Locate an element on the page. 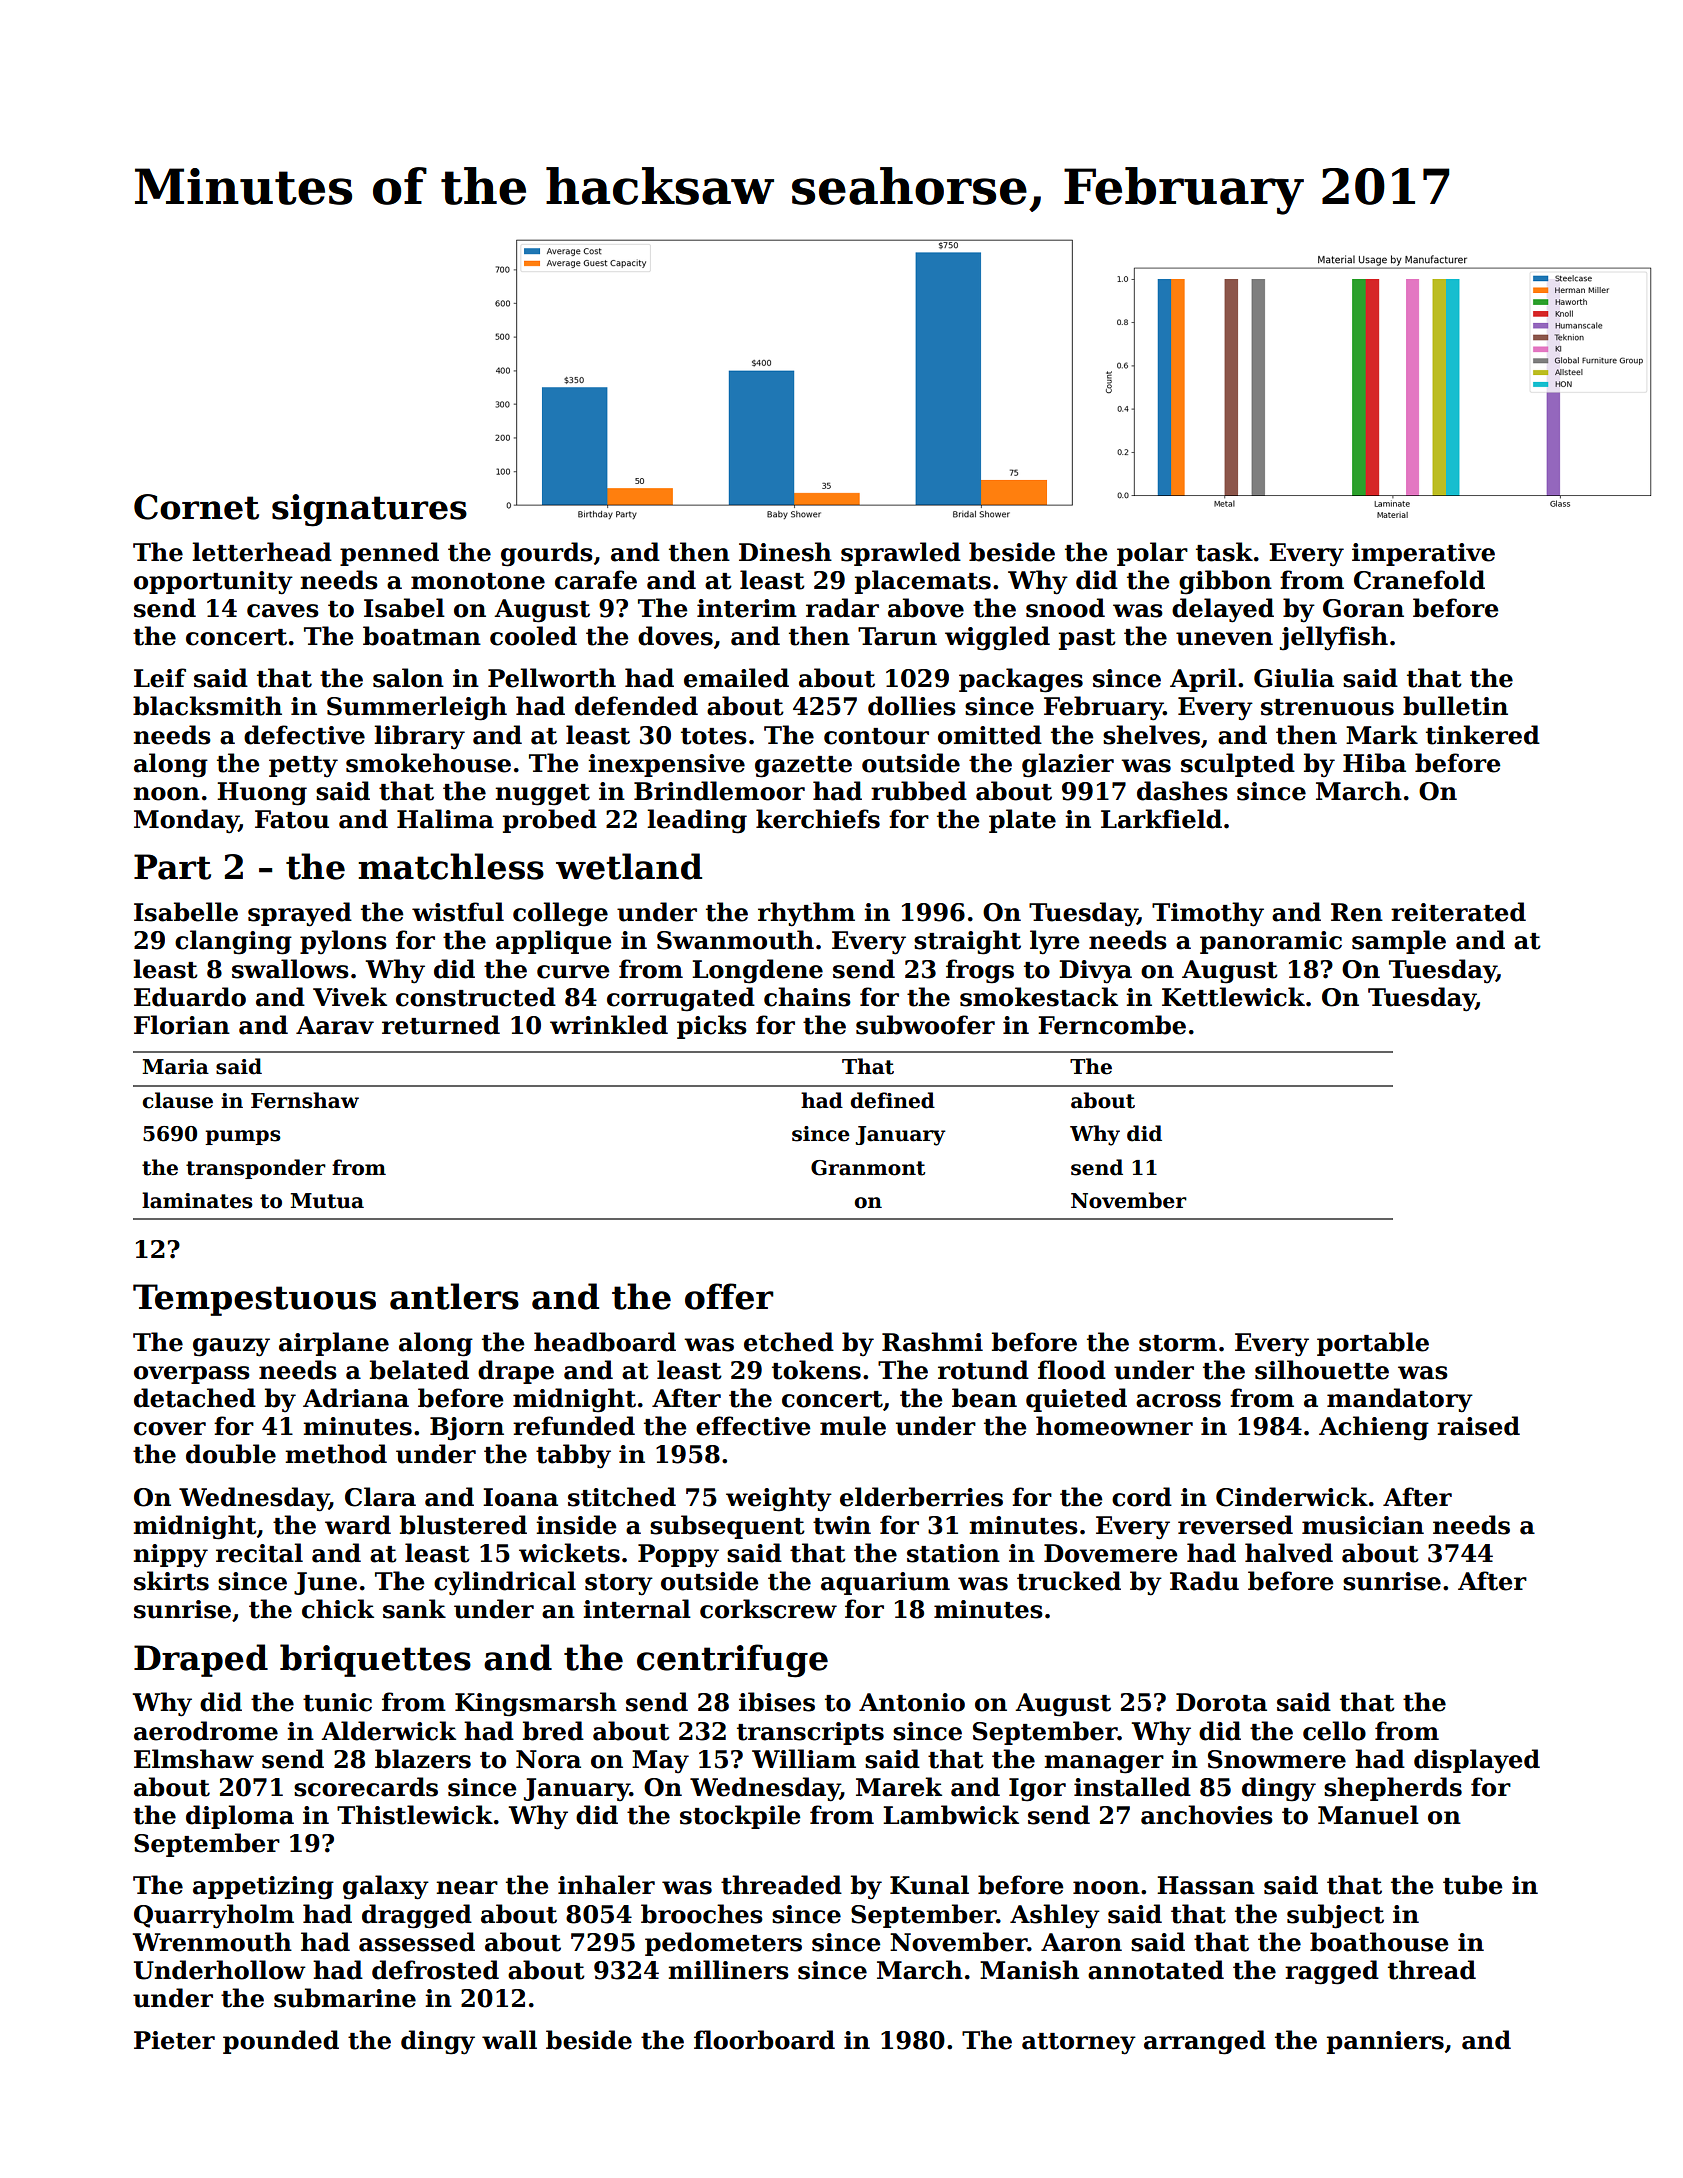 The width and height of the image is (1683, 2178). clause is located at coordinates (178, 1100).
